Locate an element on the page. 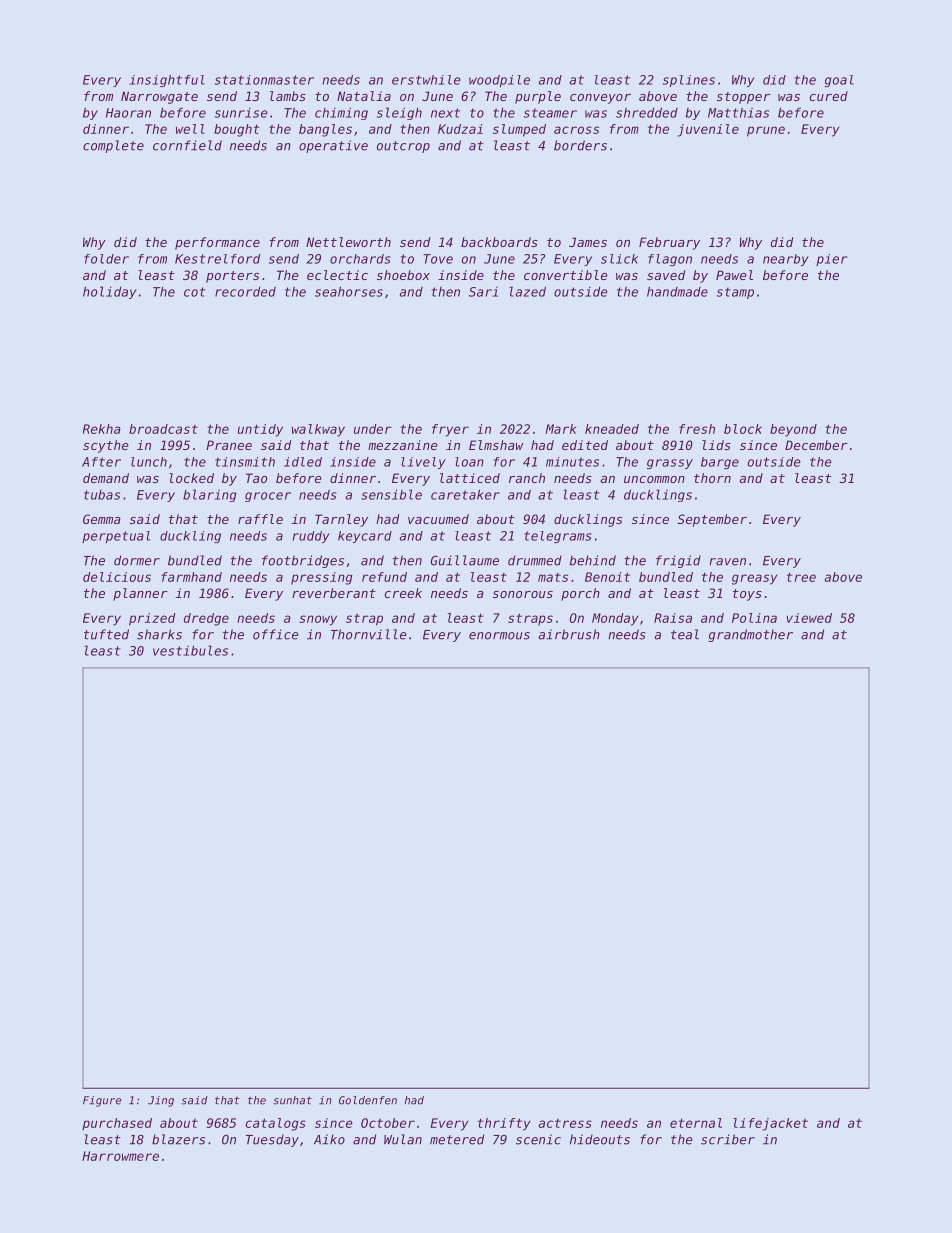 The width and height of the document is (952, 1233). conveyor is located at coordinates (600, 99).
